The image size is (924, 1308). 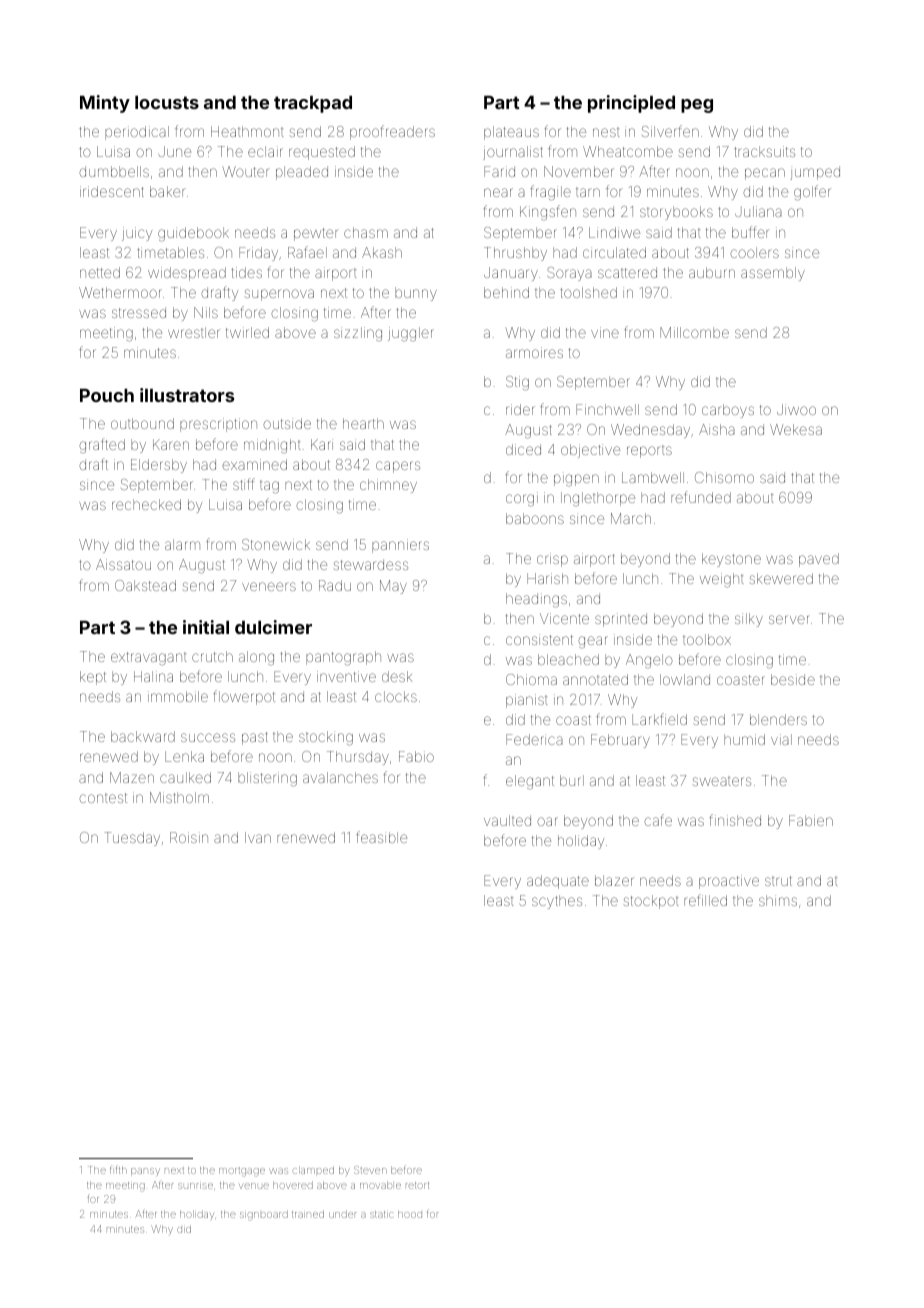 I want to click on stockpot, so click(x=650, y=902).
